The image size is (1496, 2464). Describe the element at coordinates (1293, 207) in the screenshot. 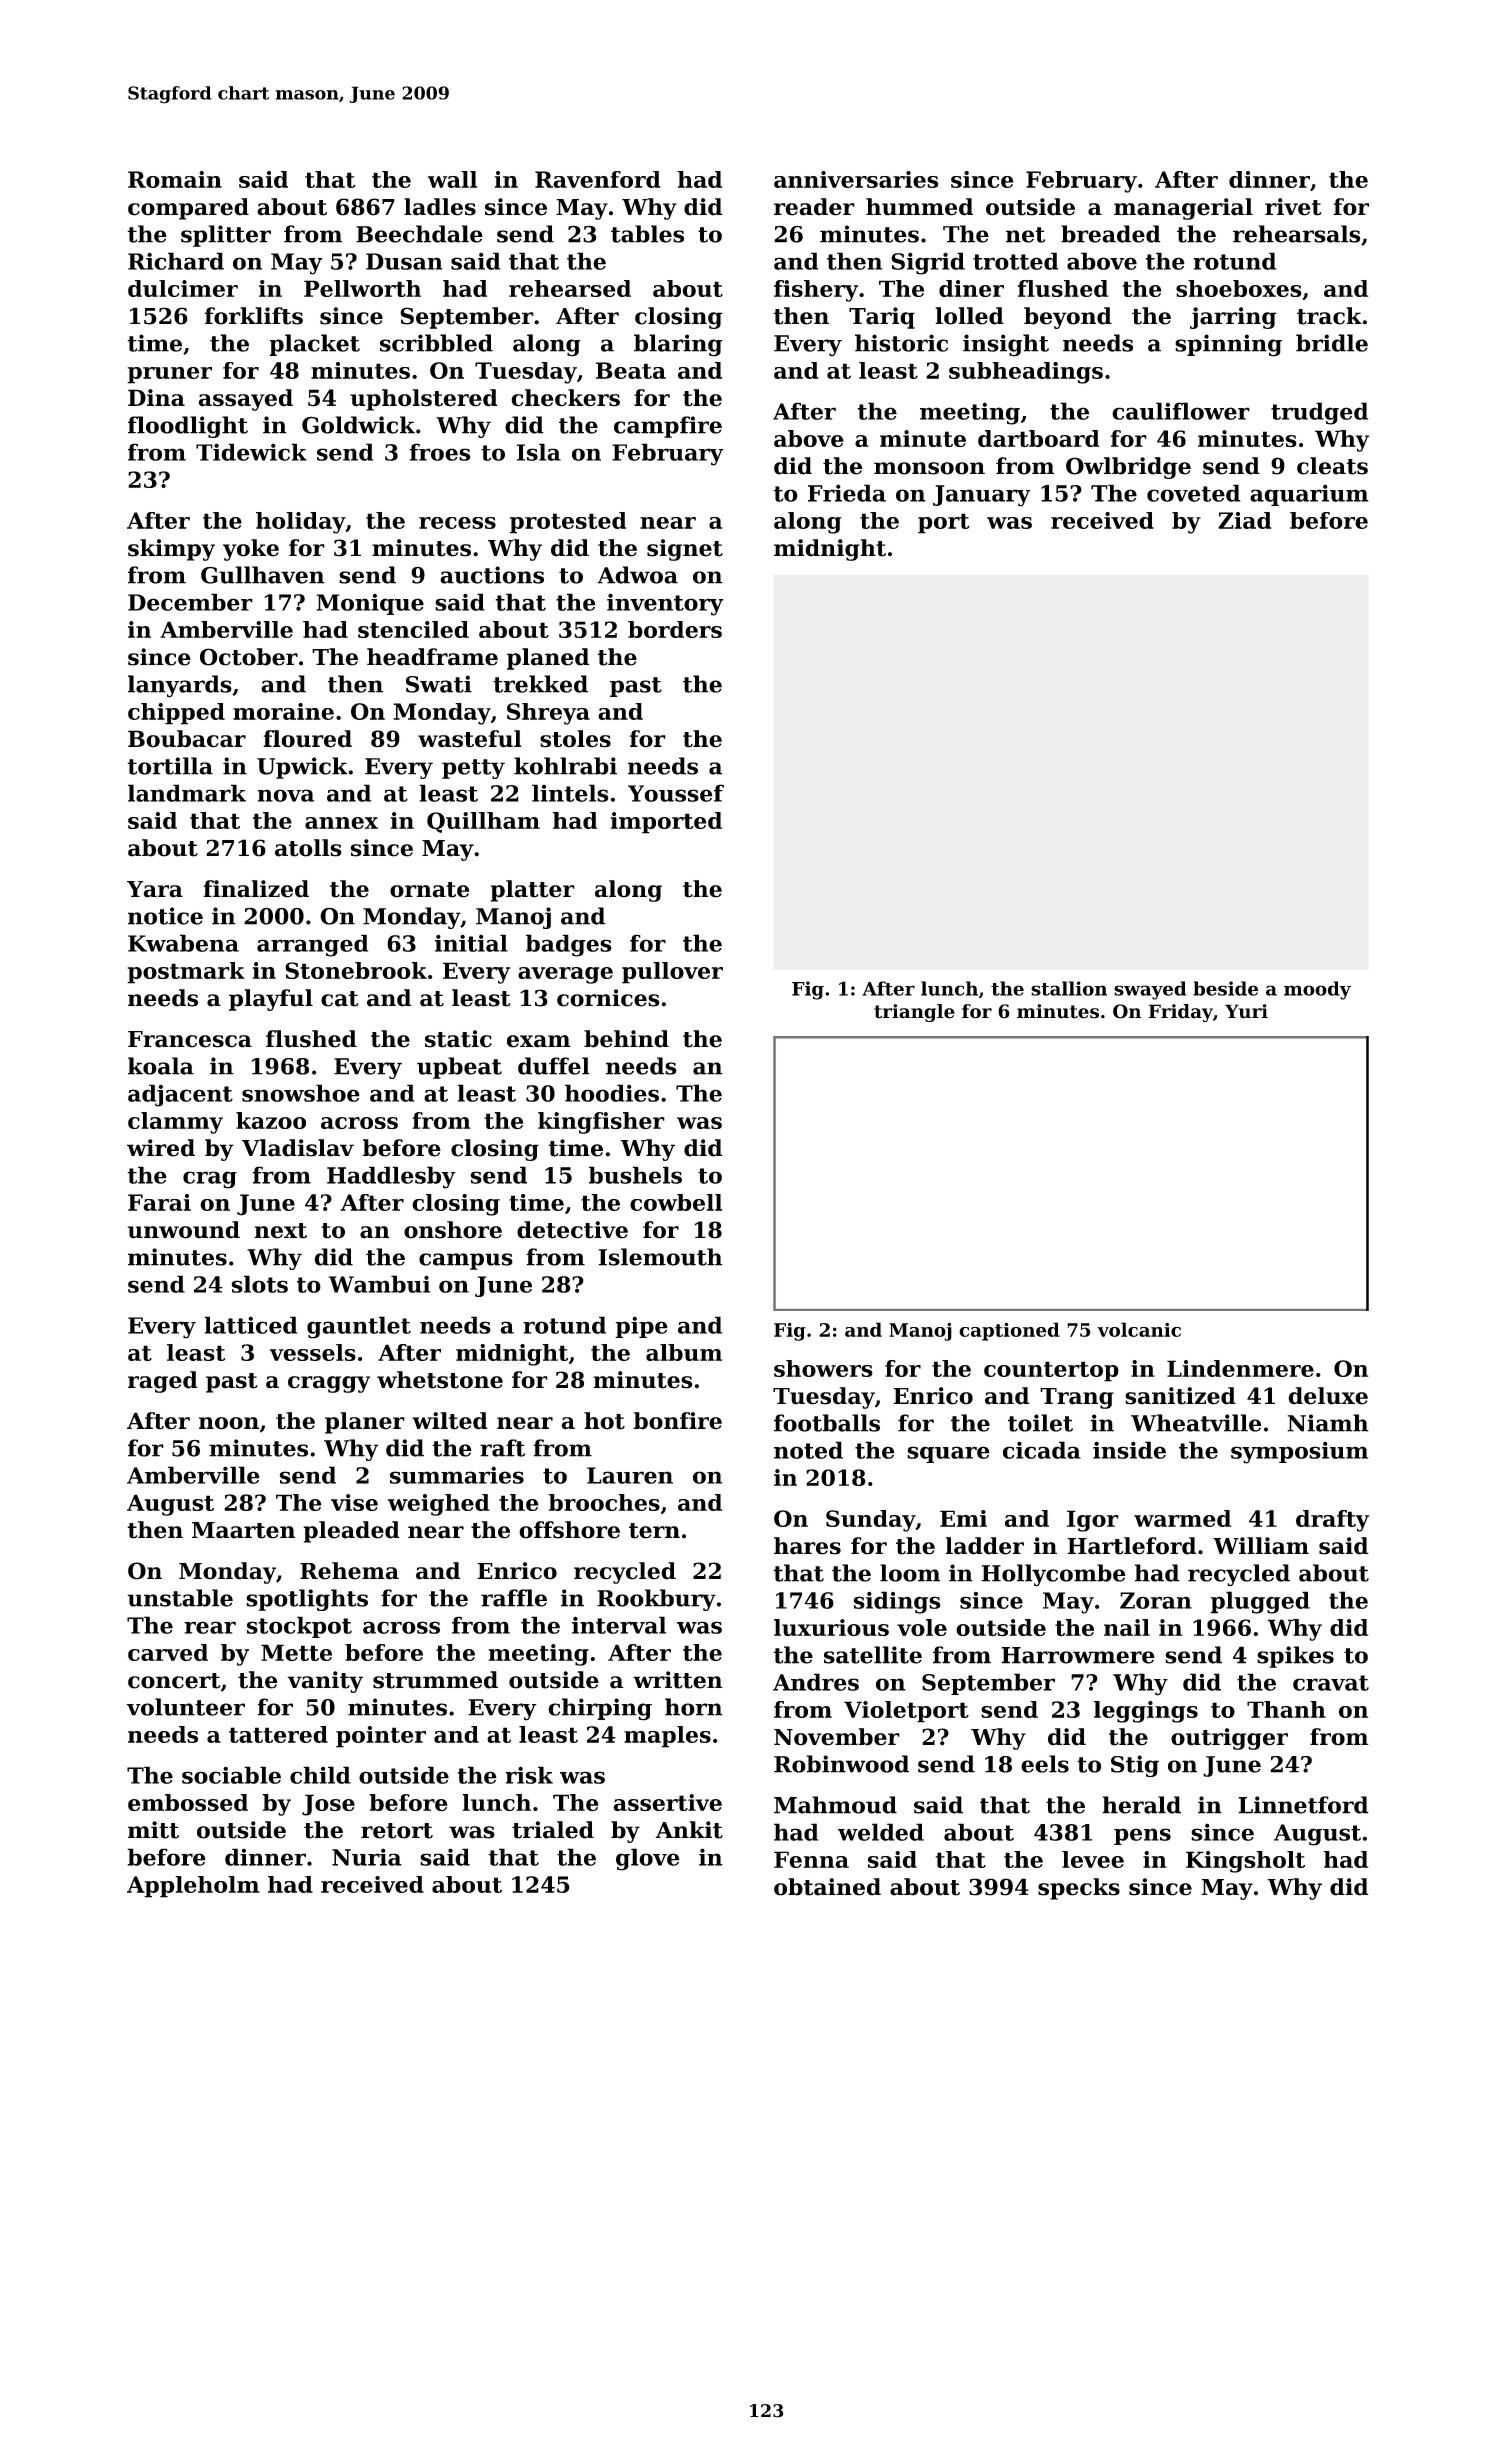

I see `rivet` at that location.
